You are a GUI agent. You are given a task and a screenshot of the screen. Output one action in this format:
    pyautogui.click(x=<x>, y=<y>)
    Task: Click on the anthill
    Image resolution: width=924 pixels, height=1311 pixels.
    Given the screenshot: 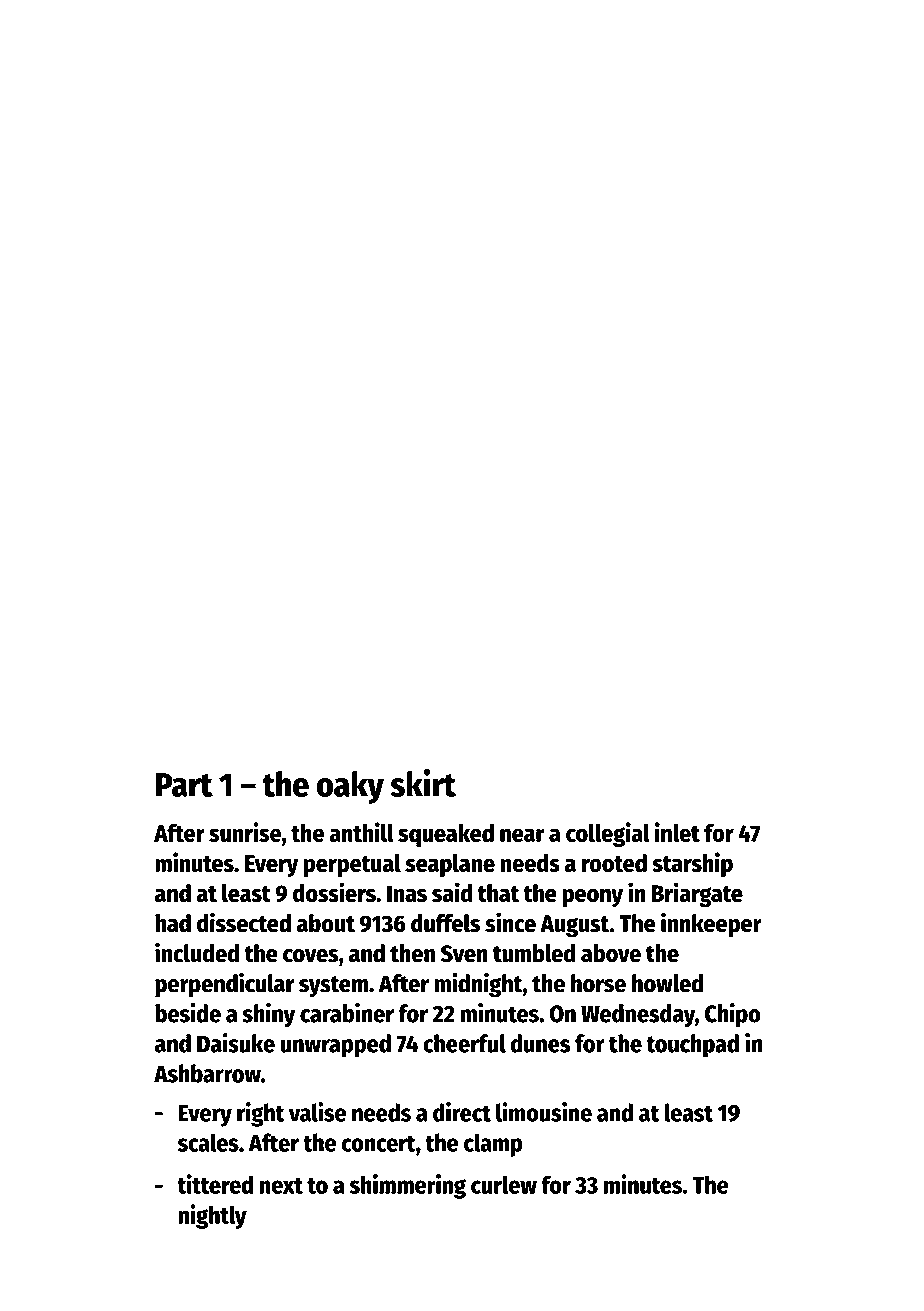 What is the action you would take?
    pyautogui.click(x=361, y=832)
